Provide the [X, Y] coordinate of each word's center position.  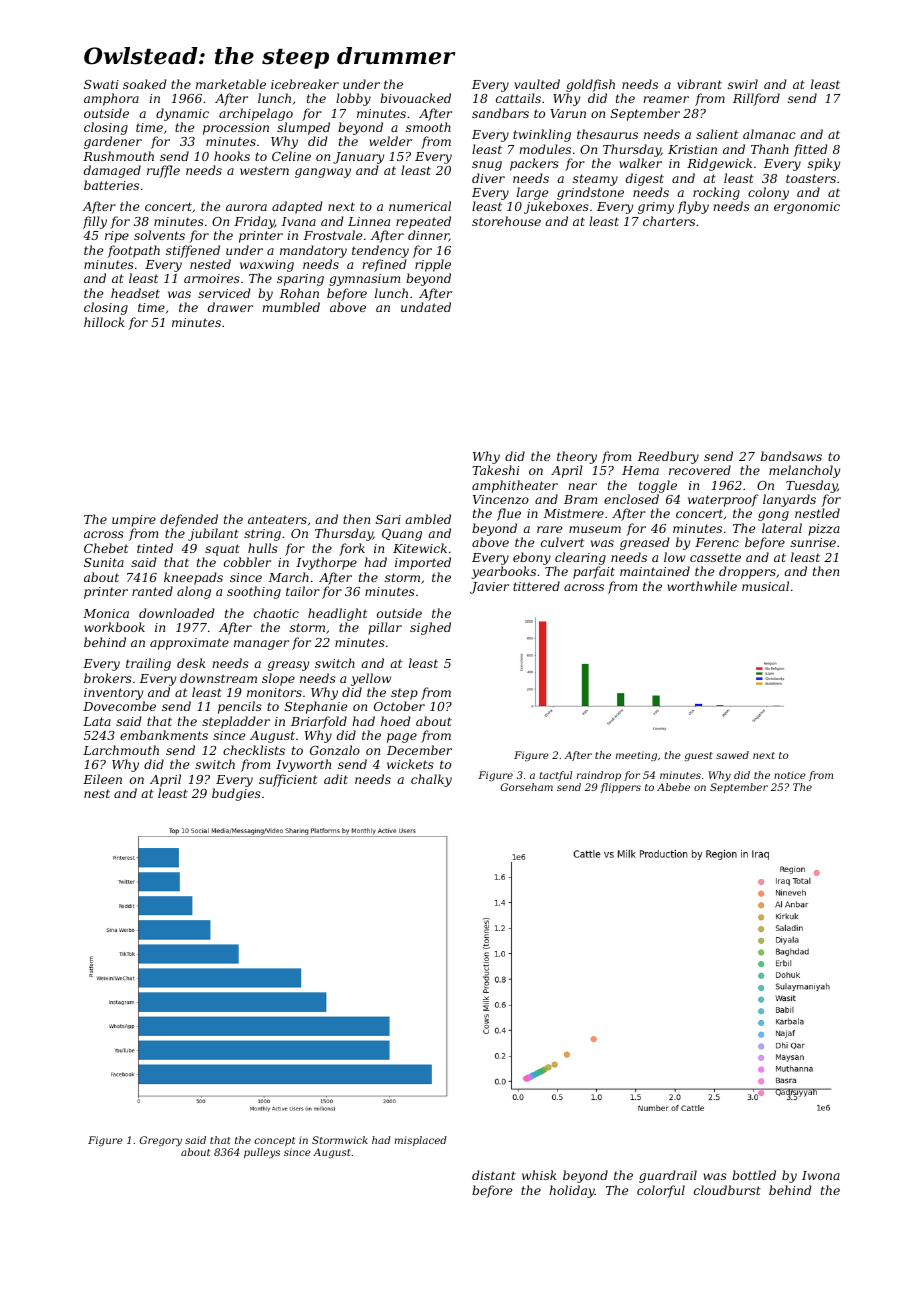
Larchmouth [121, 750]
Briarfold [319, 722]
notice [790, 775]
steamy [595, 180]
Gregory [161, 1141]
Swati [101, 84]
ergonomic [807, 208]
